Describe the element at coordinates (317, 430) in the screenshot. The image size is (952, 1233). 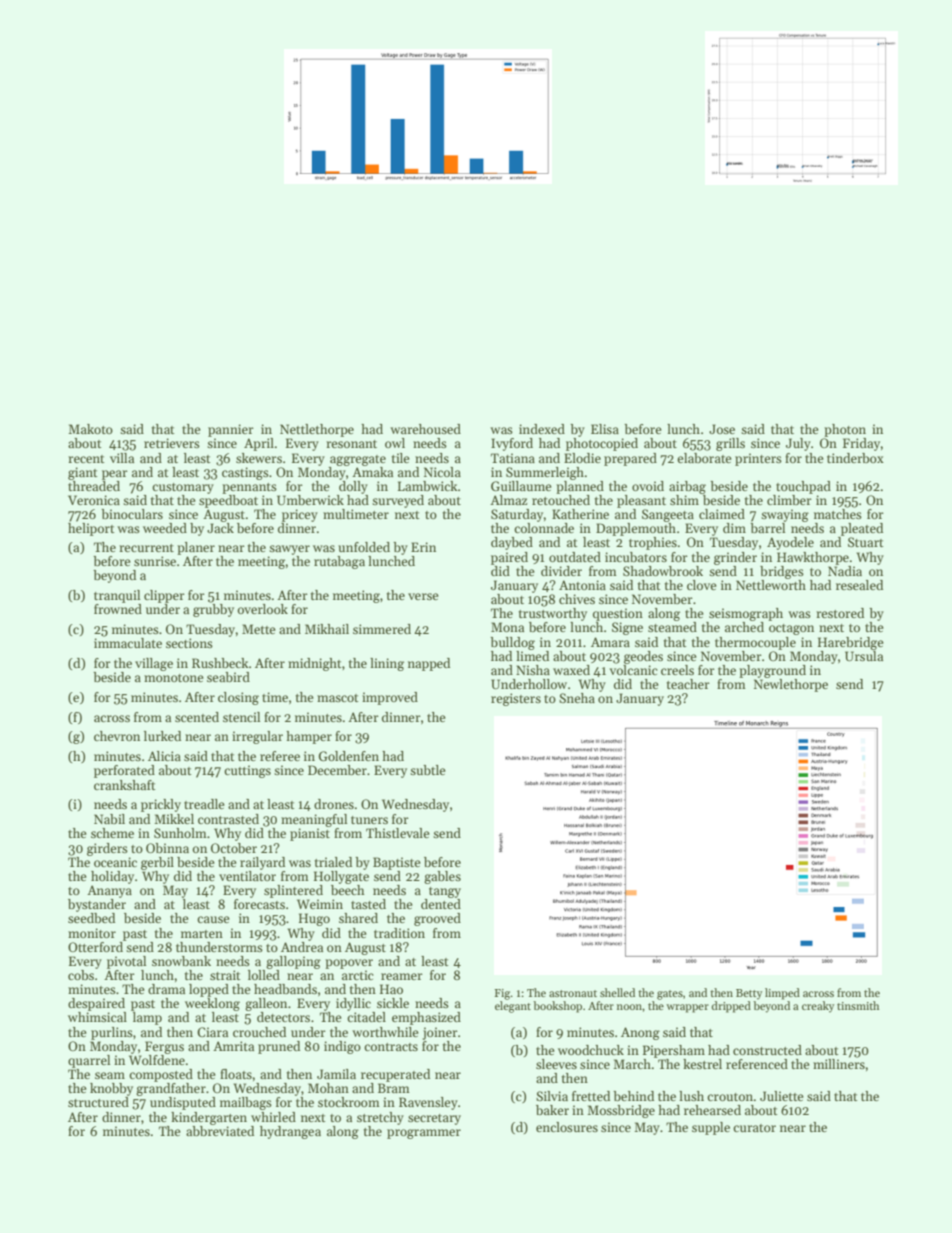
I see `Nettlethorpe` at that location.
